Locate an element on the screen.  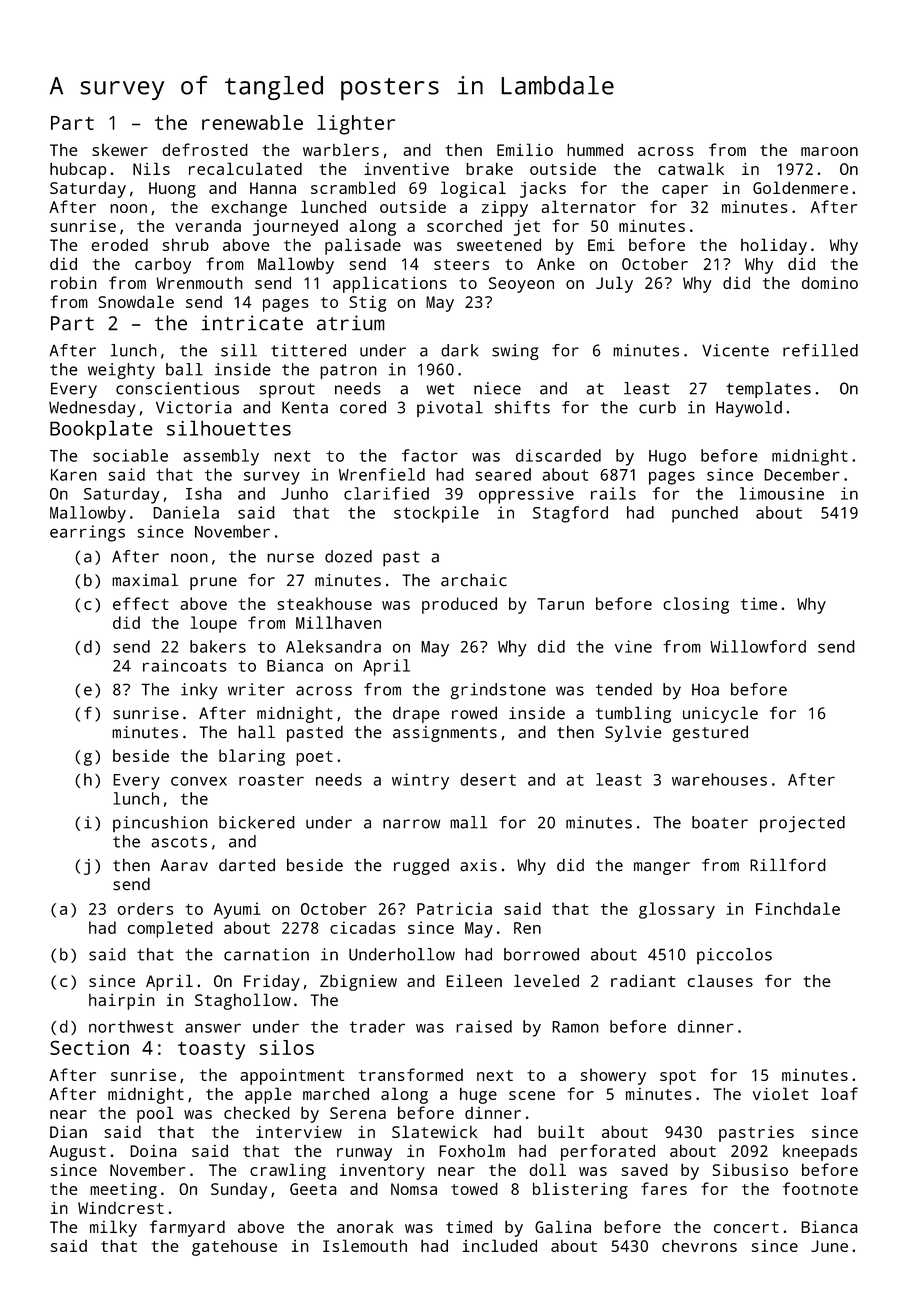
closing is located at coordinates (696, 605).
